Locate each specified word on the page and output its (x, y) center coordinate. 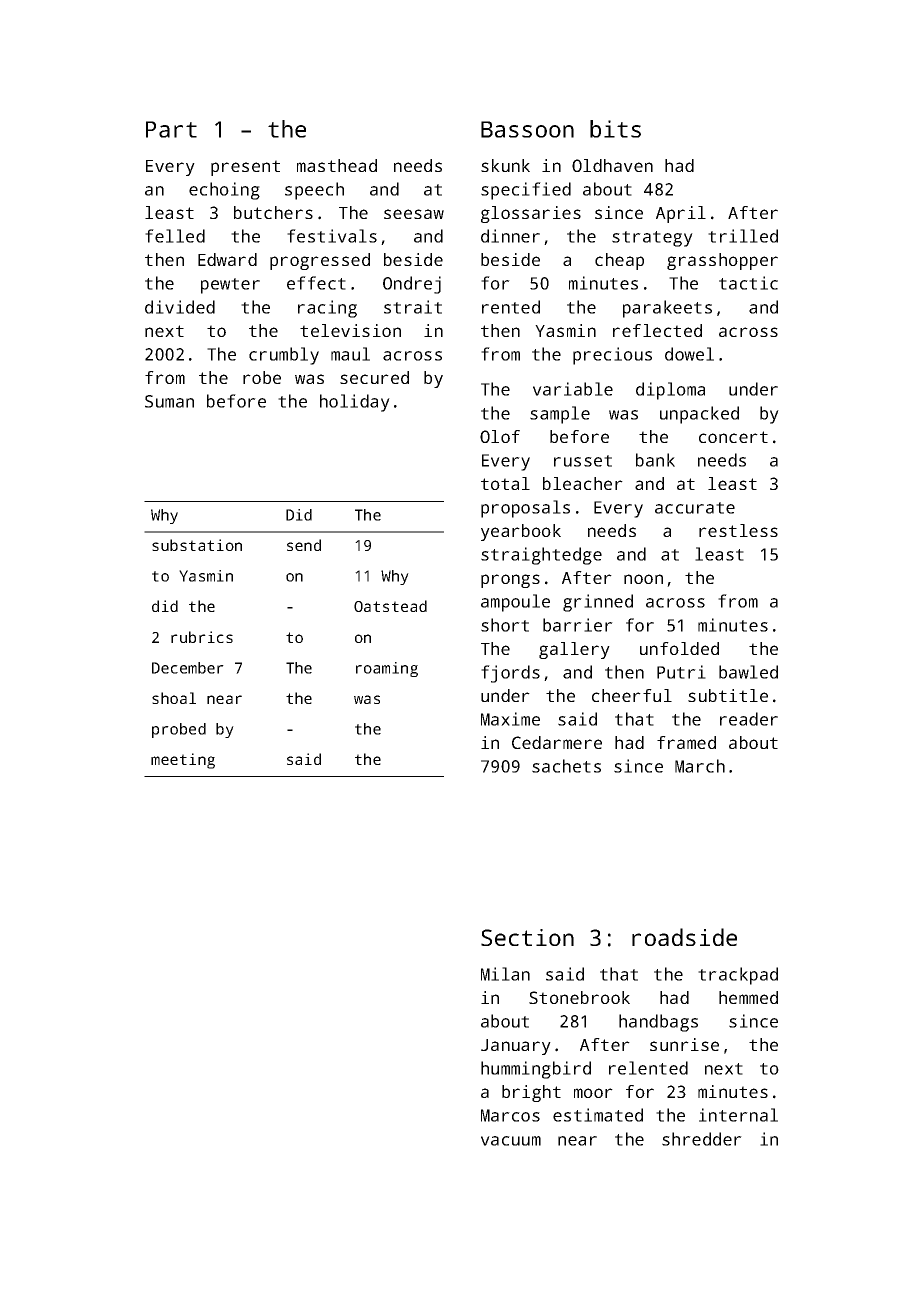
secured (374, 377)
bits (615, 129)
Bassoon (527, 129)
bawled (748, 672)
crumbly (284, 356)
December (188, 668)
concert (733, 437)
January (516, 1047)
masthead (337, 165)
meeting (183, 761)
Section (527, 937)
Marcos (510, 1115)
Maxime (510, 719)
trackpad (738, 976)
